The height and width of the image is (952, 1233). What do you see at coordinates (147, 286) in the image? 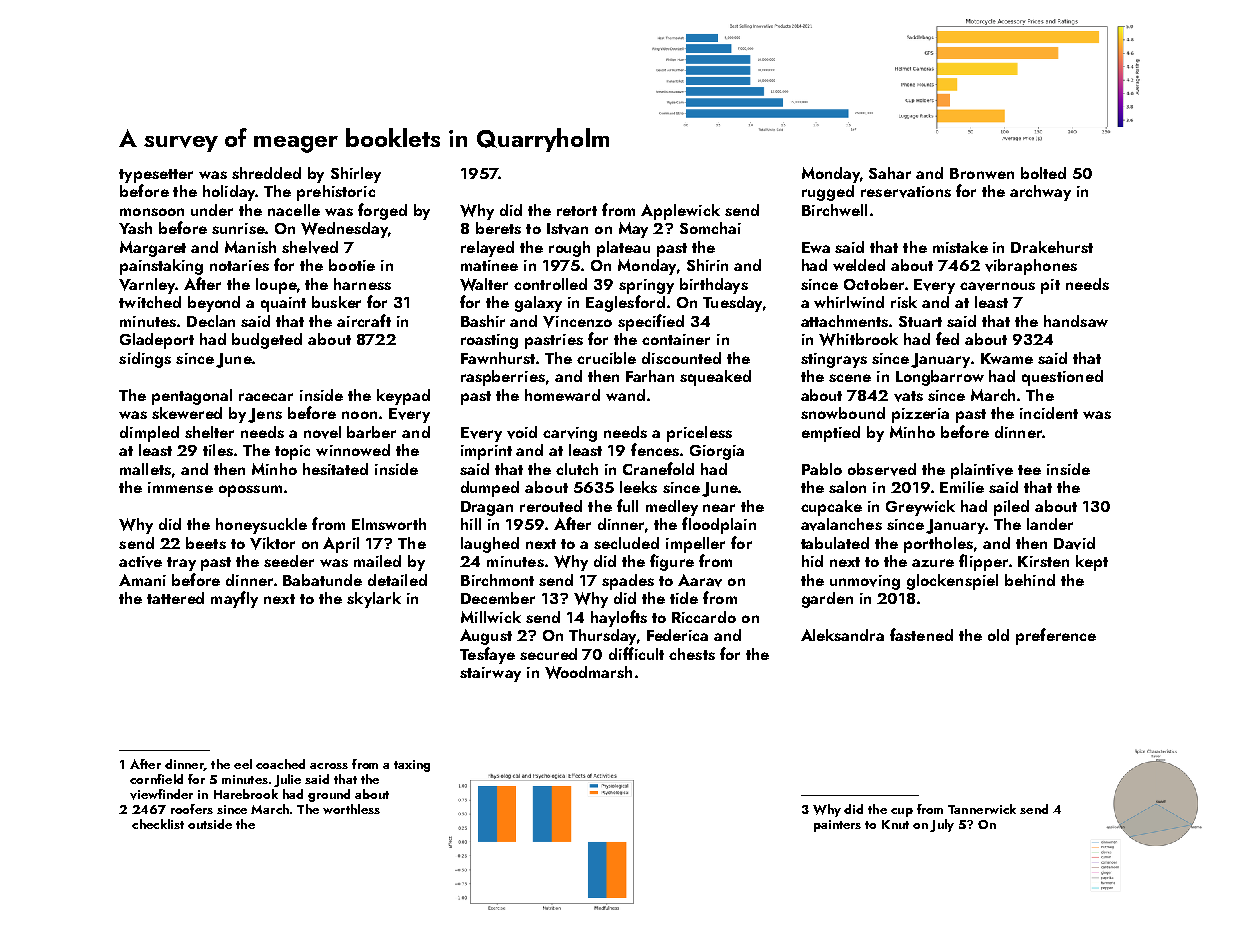
I see `Varnley` at bounding box center [147, 286].
